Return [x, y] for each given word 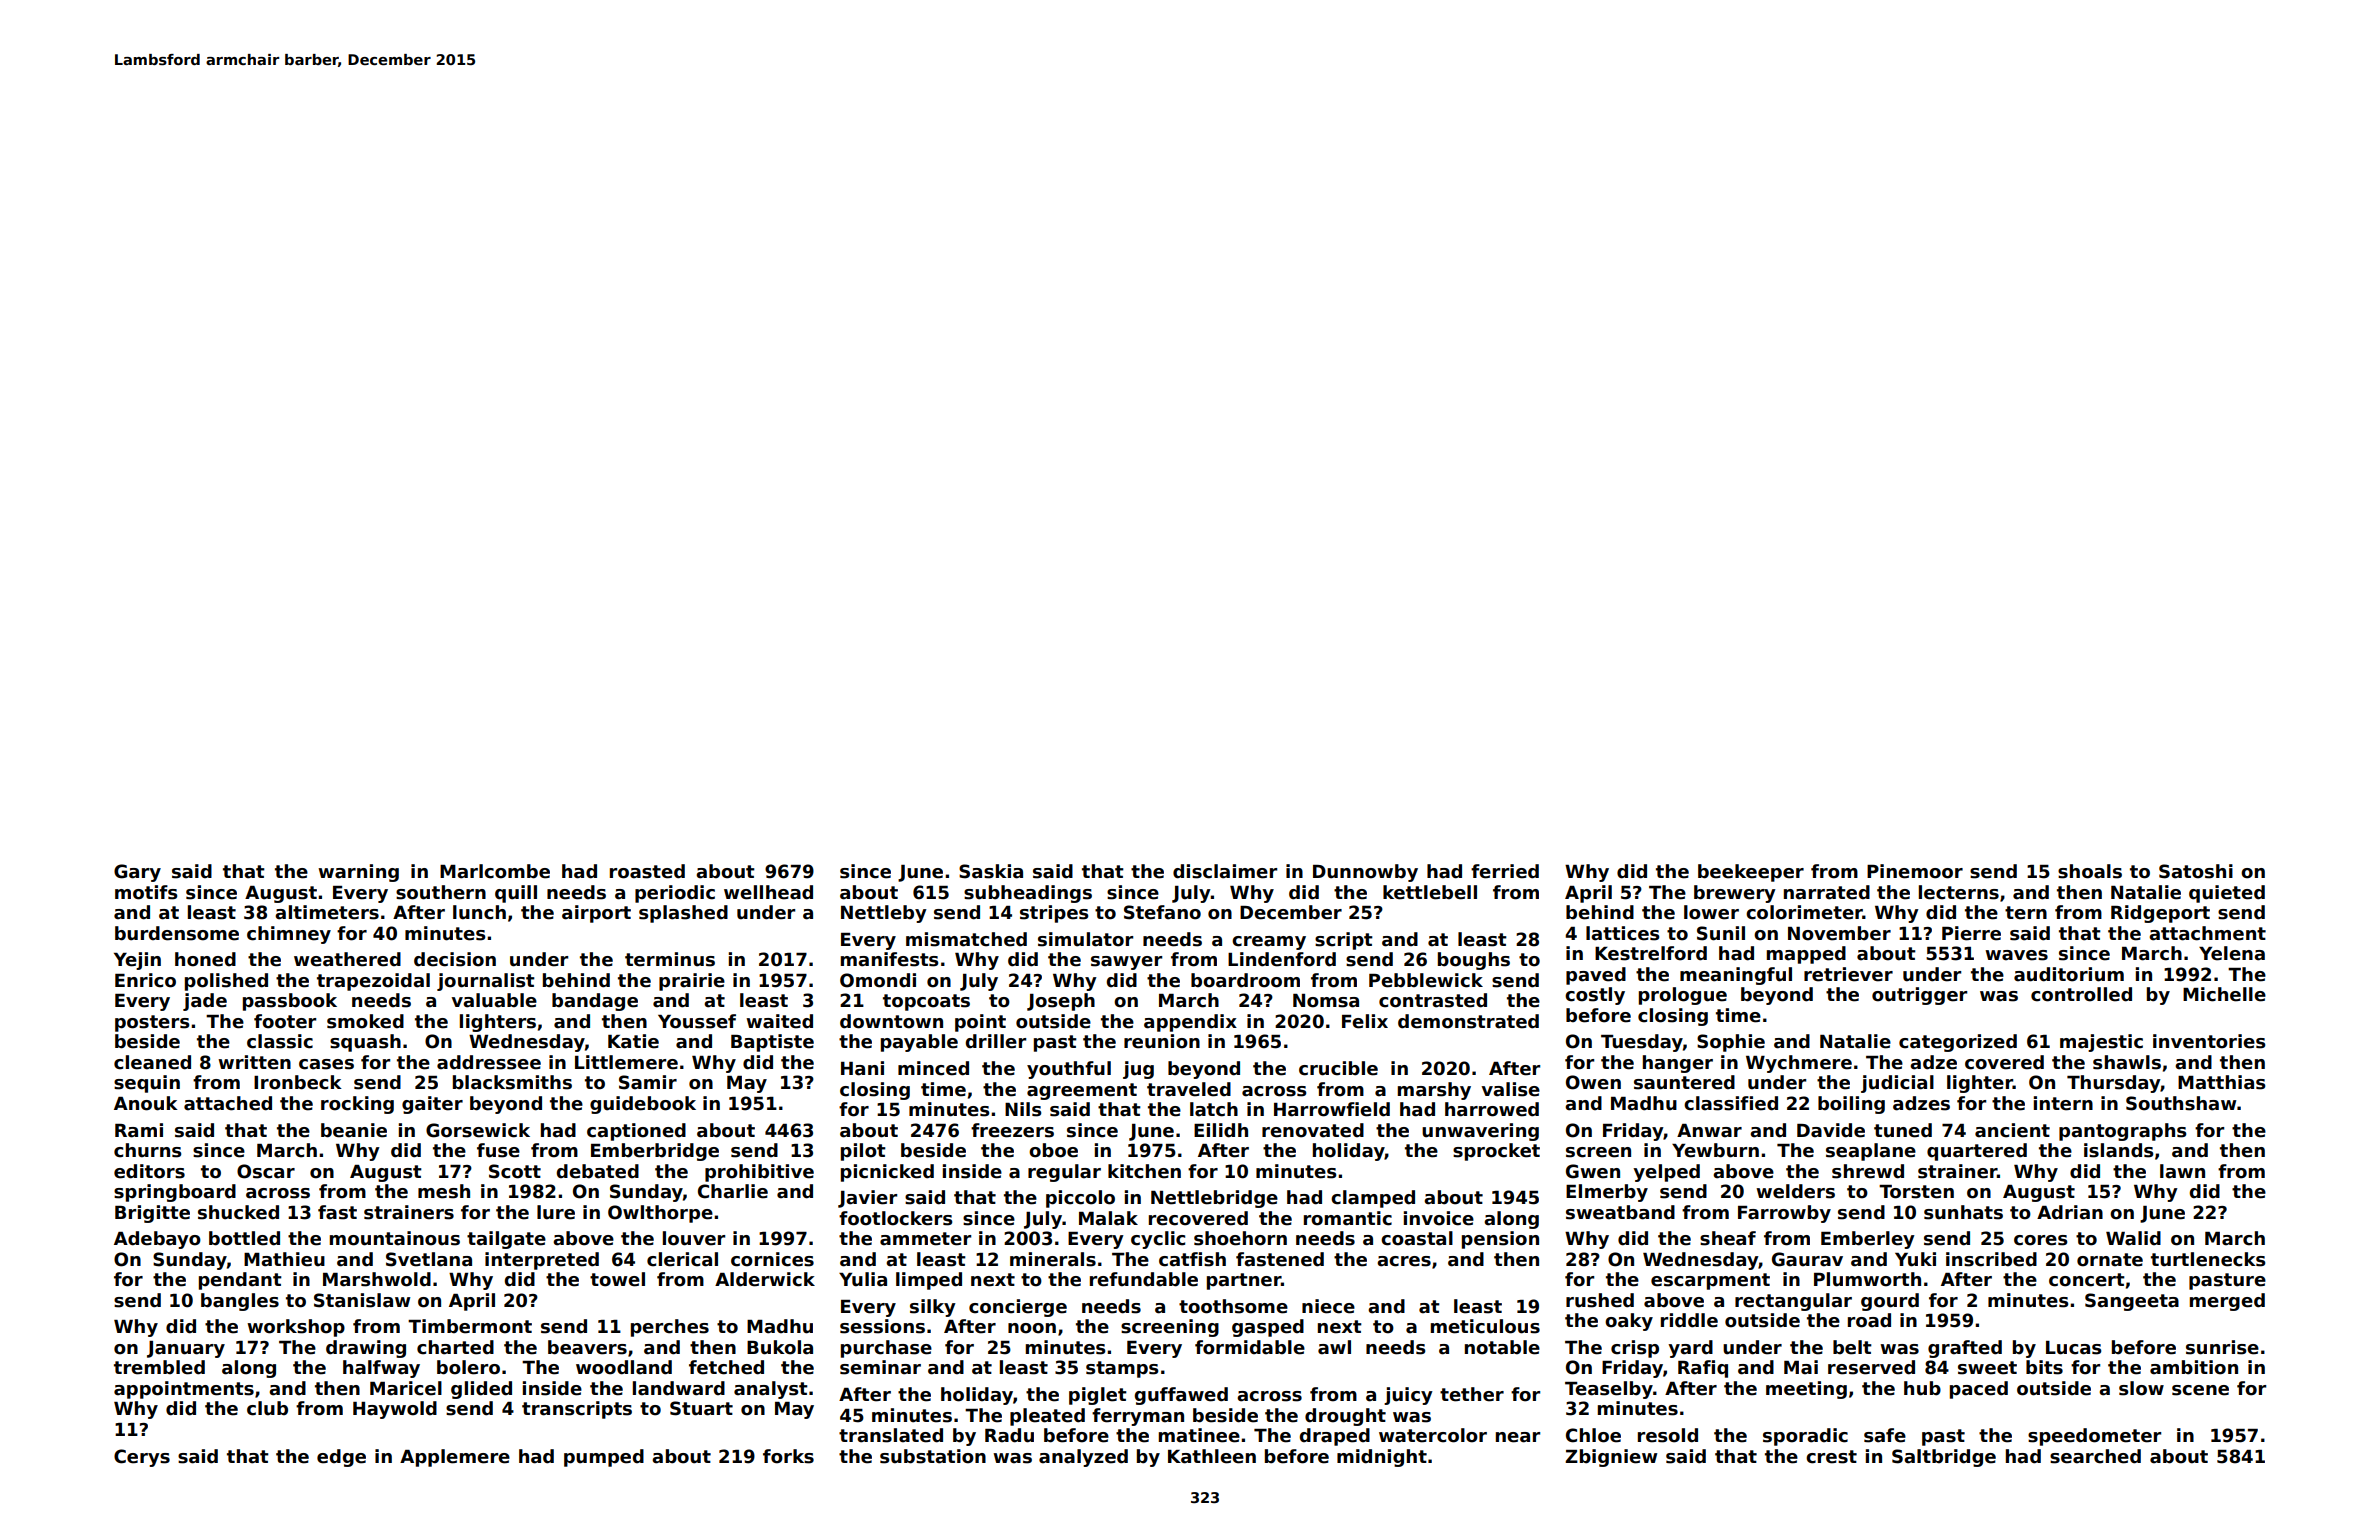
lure [556, 1212]
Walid [2133, 1238]
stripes [1054, 914]
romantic [1348, 1218]
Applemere [455, 1458]
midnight [1382, 1458]
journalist [486, 982]
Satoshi [2196, 871]
